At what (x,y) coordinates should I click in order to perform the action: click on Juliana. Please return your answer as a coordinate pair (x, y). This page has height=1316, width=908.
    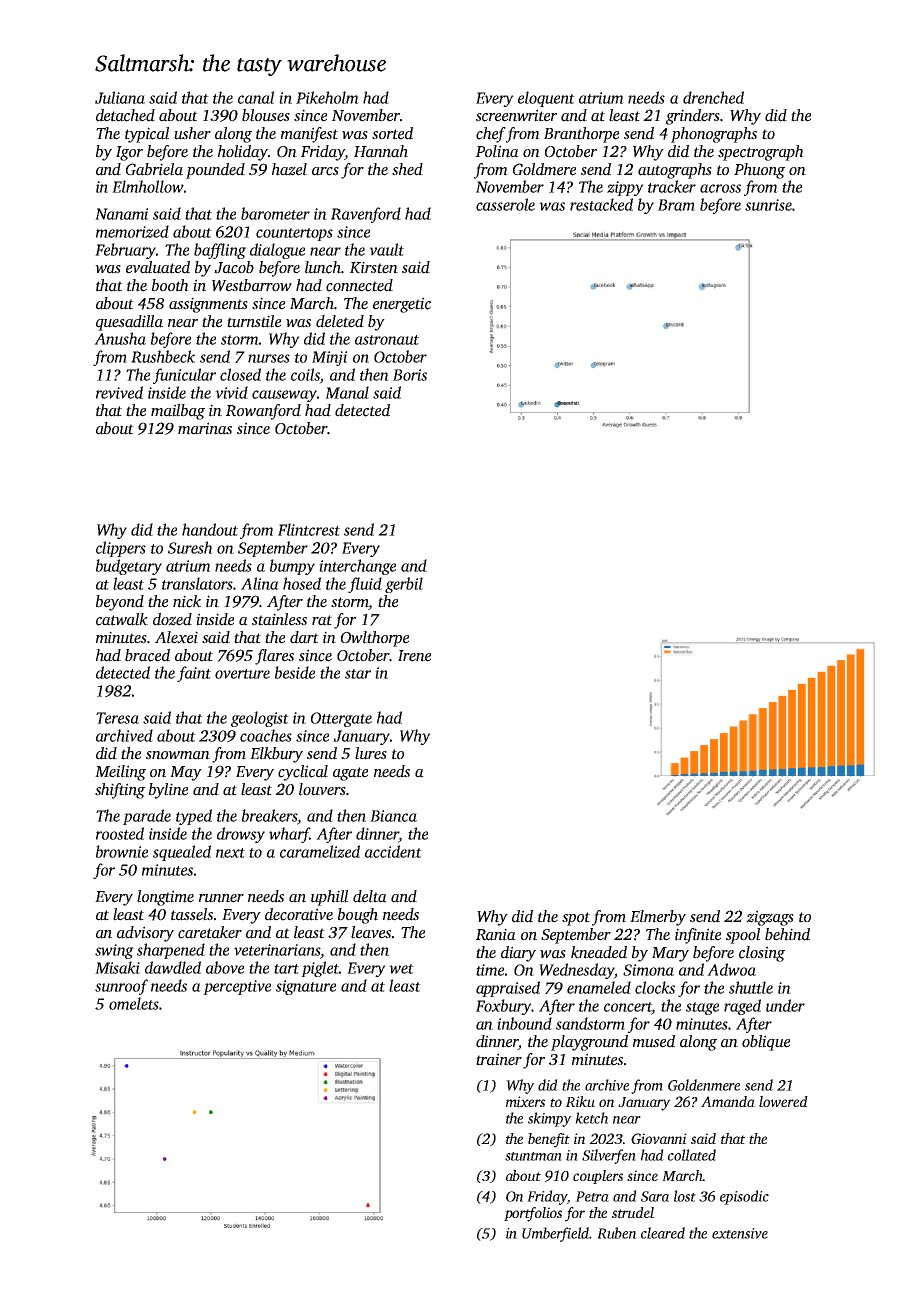
    Looking at the image, I should click on (120, 97).
